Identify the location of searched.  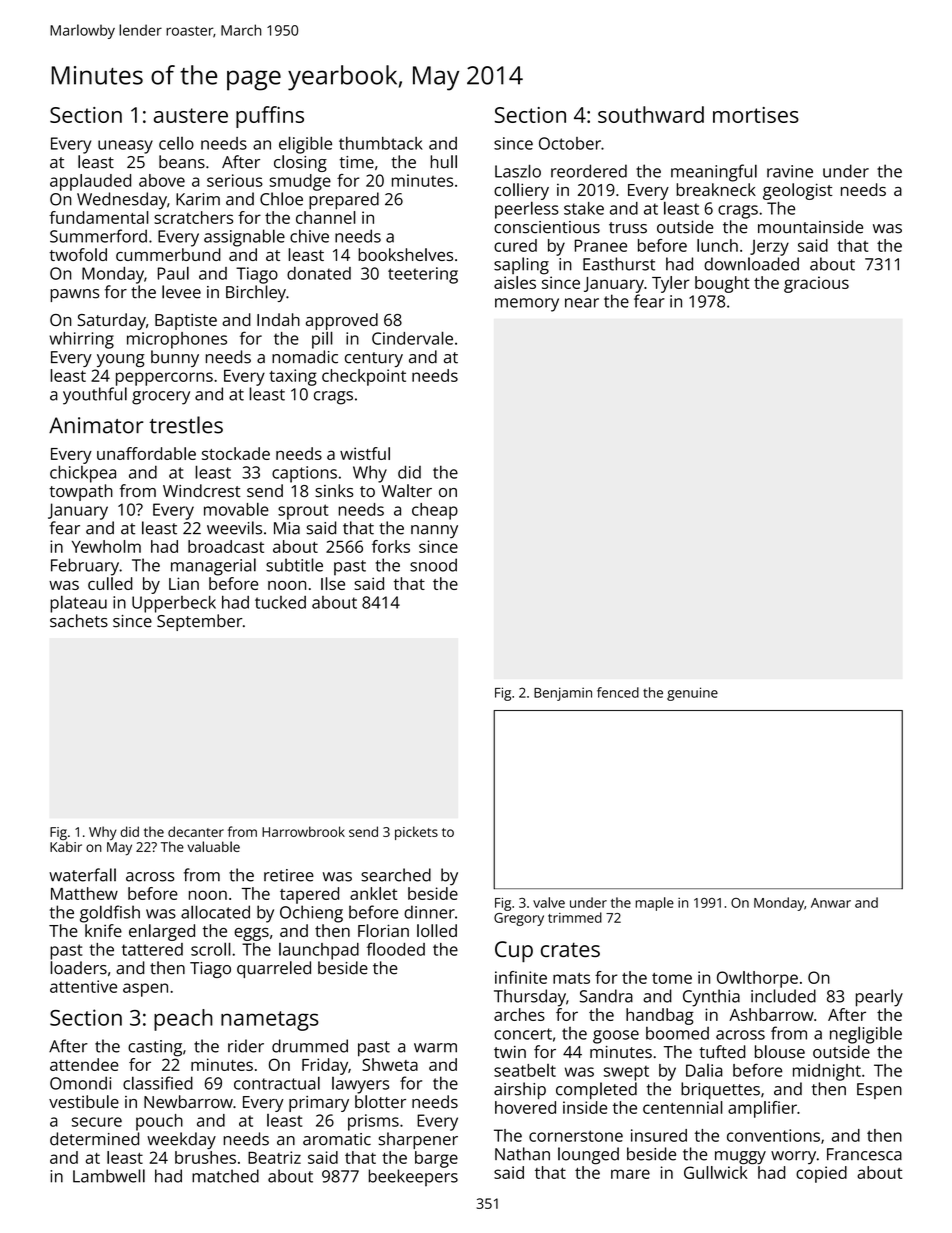
(396, 875).
